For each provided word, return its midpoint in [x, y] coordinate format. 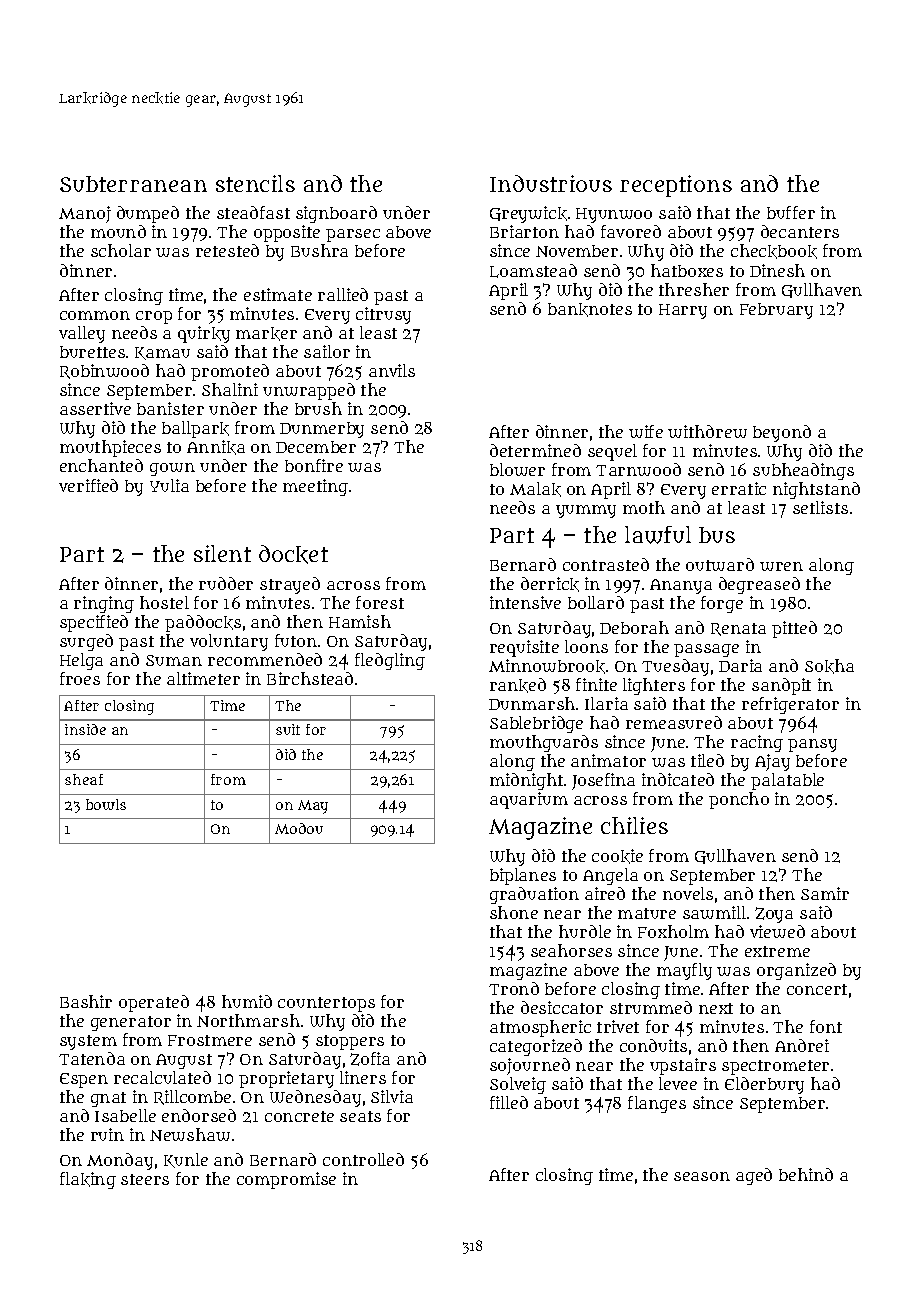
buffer [791, 212]
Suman [174, 660]
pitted [794, 629]
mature [647, 913]
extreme [777, 951]
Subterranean [133, 184]
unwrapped [309, 391]
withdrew [707, 431]
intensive [525, 602]
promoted [230, 372]
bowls [106, 804]
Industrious [551, 183]
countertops [326, 1004]
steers [145, 1179]
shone [514, 912]
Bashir [86, 1001]
